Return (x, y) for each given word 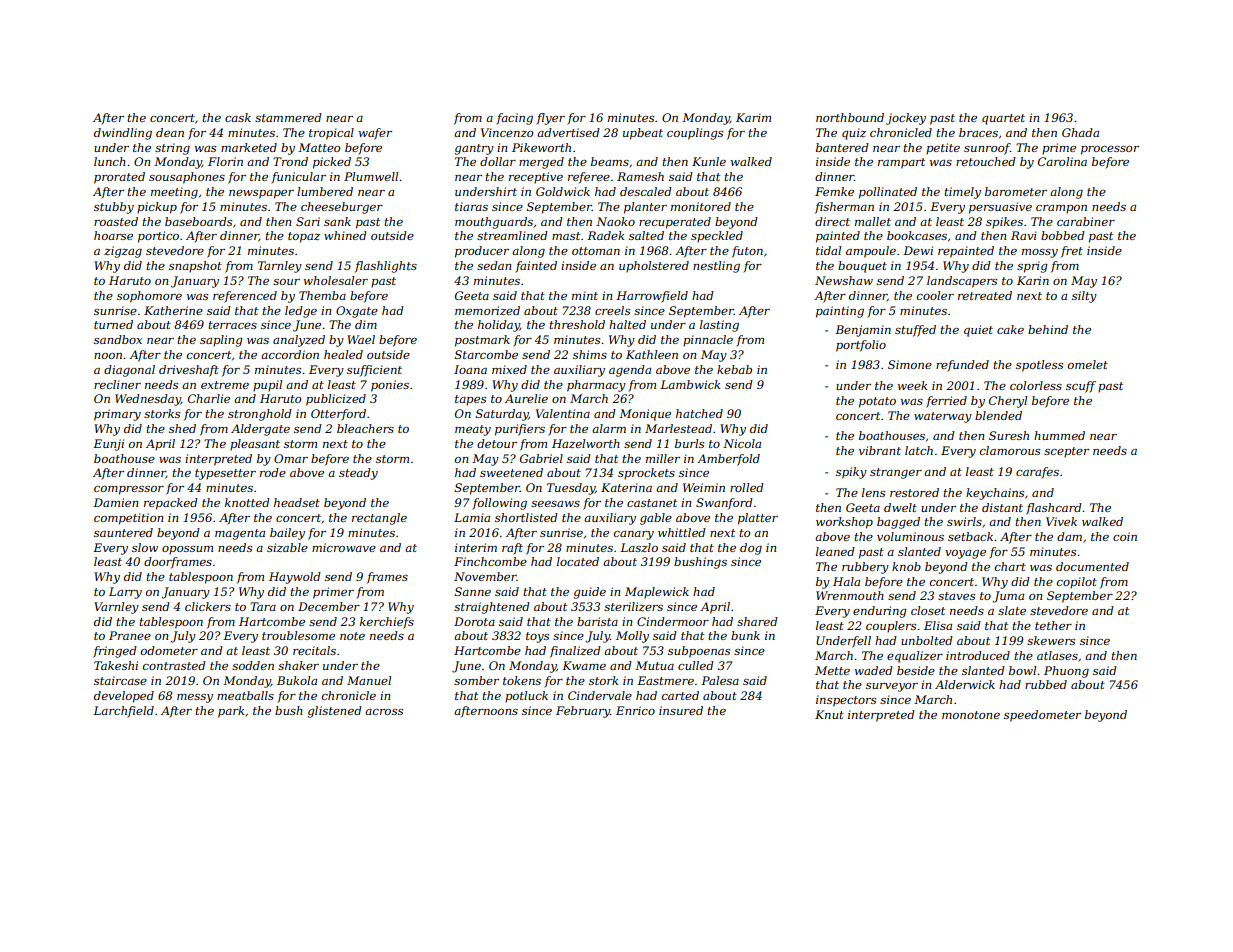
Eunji (108, 445)
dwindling (123, 134)
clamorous (1010, 450)
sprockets (646, 474)
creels (612, 310)
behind (1048, 329)
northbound (850, 117)
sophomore (149, 297)
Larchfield (123, 712)
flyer (550, 119)
